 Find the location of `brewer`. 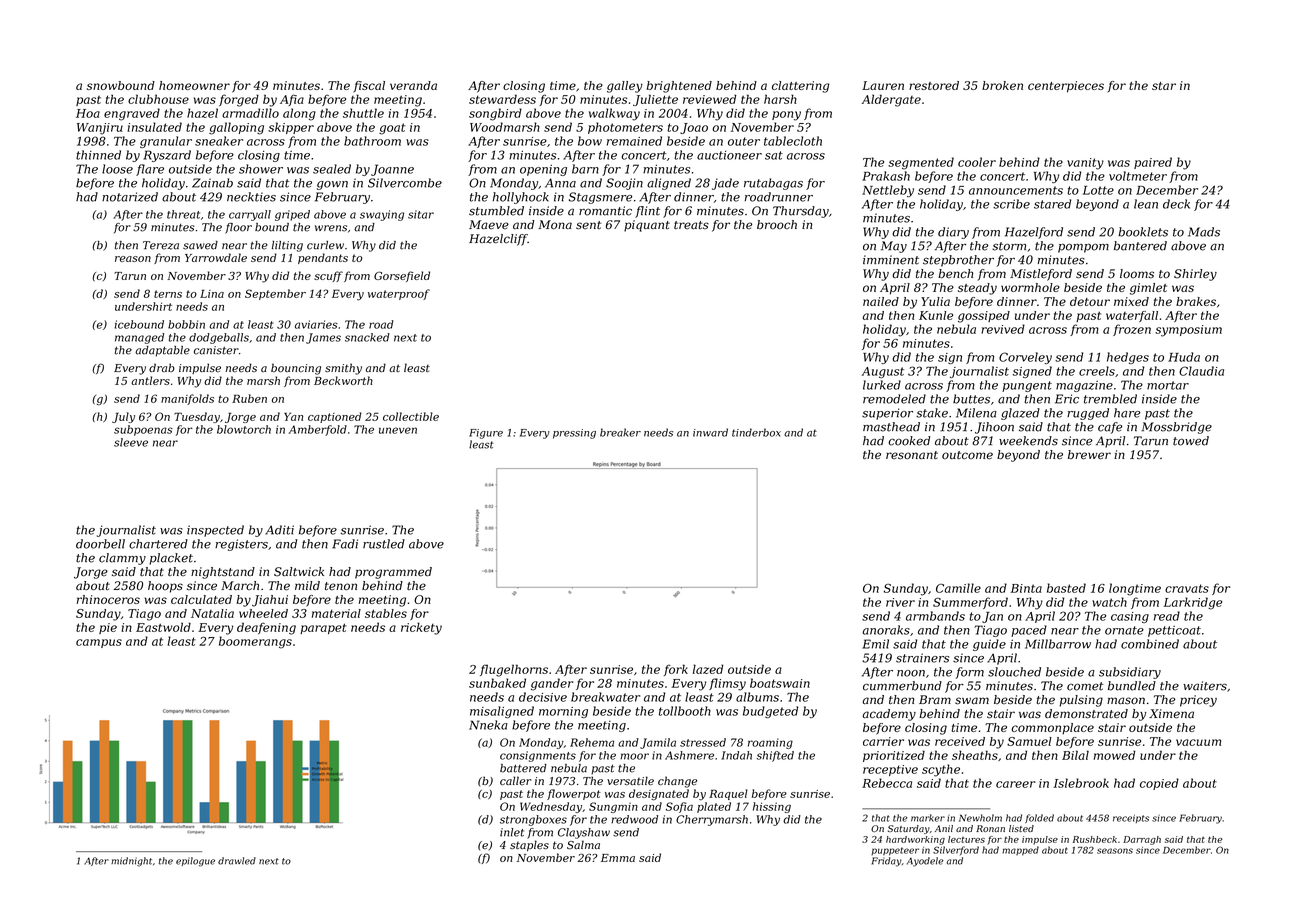

brewer is located at coordinates (1089, 455).
